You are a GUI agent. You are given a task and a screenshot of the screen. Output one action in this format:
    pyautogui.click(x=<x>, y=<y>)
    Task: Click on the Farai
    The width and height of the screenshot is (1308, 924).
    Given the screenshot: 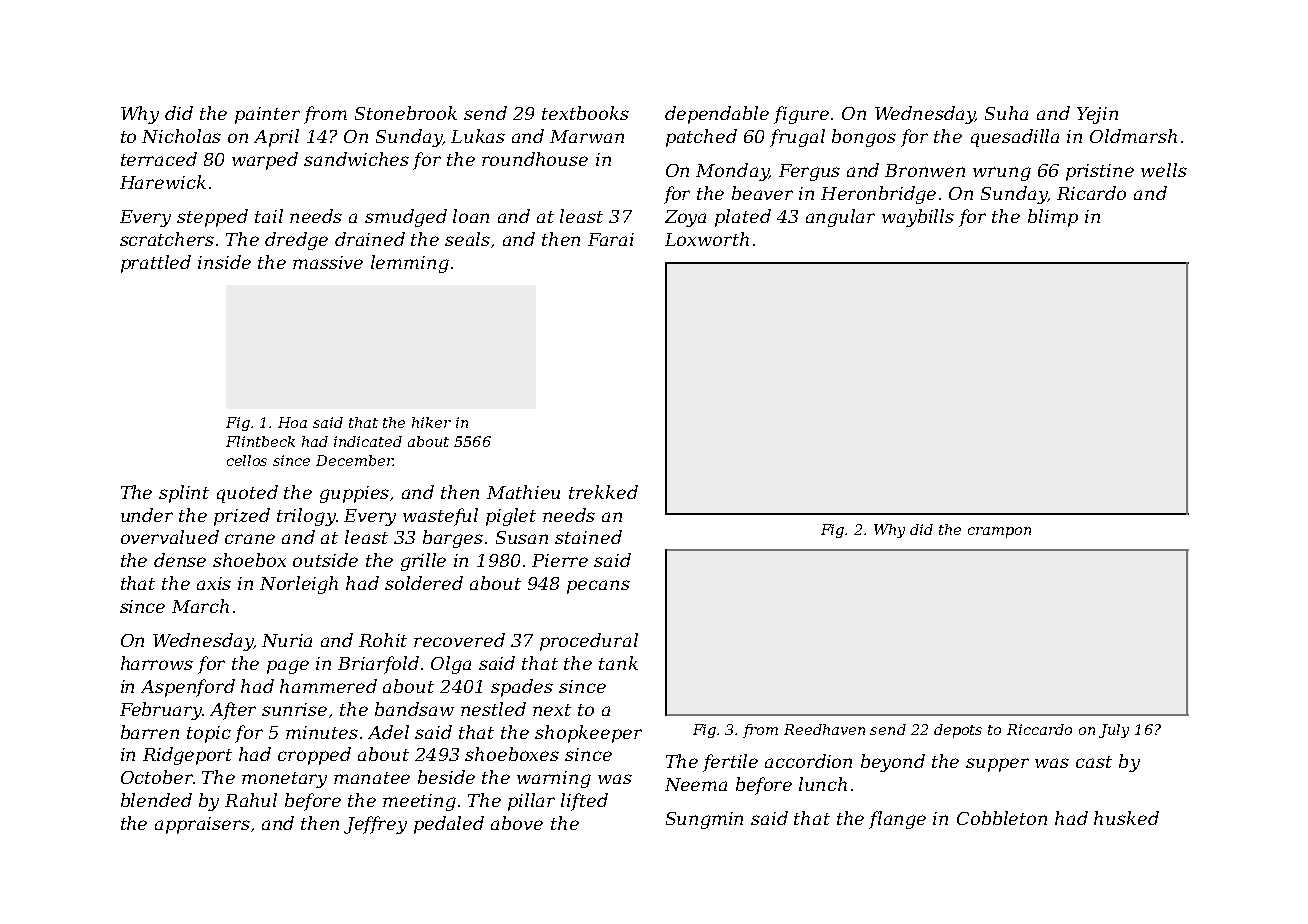 What is the action you would take?
    pyautogui.click(x=611, y=239)
